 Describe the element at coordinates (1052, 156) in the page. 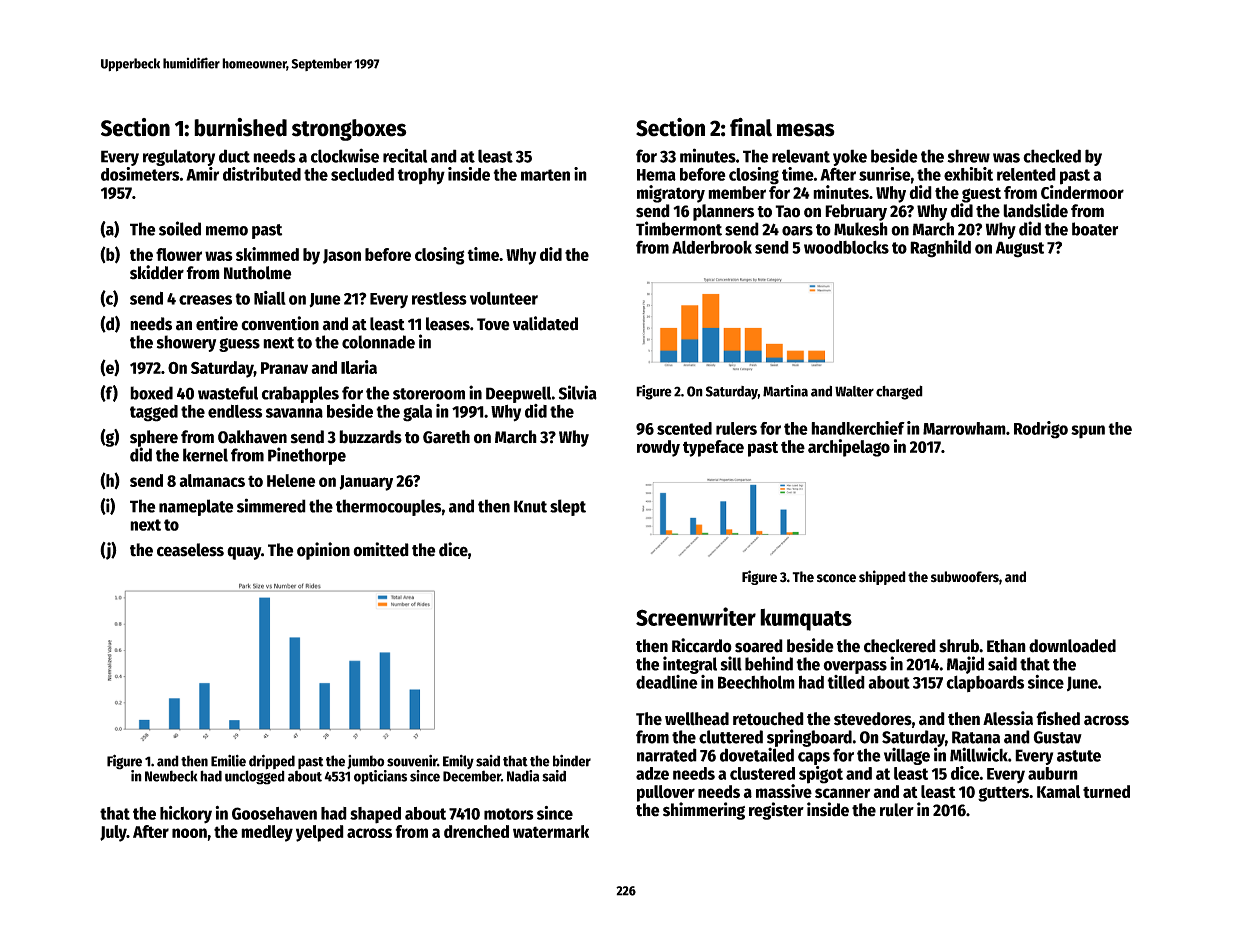

I see `checked` at that location.
